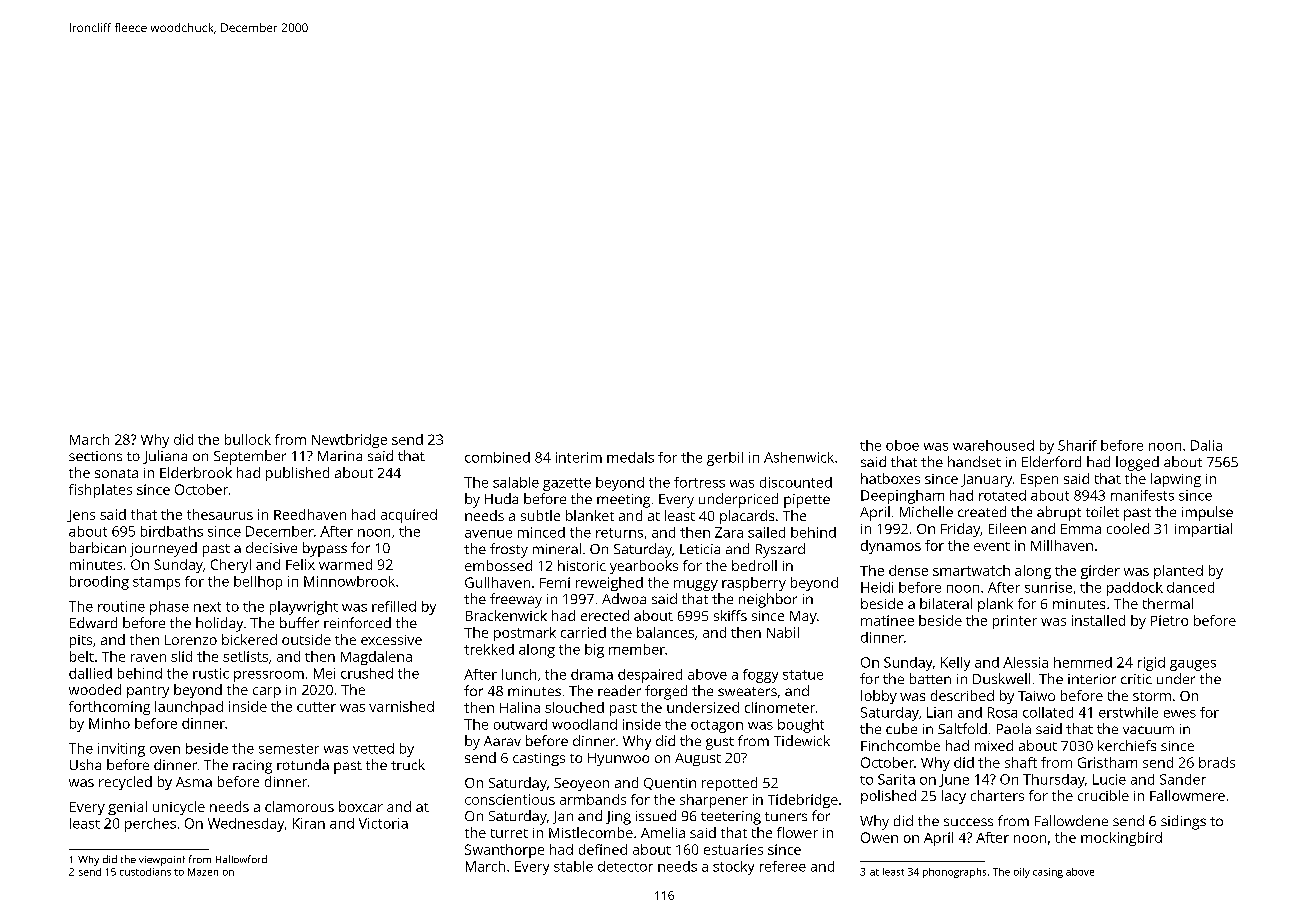 The width and height of the page is (1308, 924). I want to click on next, so click(207, 607).
